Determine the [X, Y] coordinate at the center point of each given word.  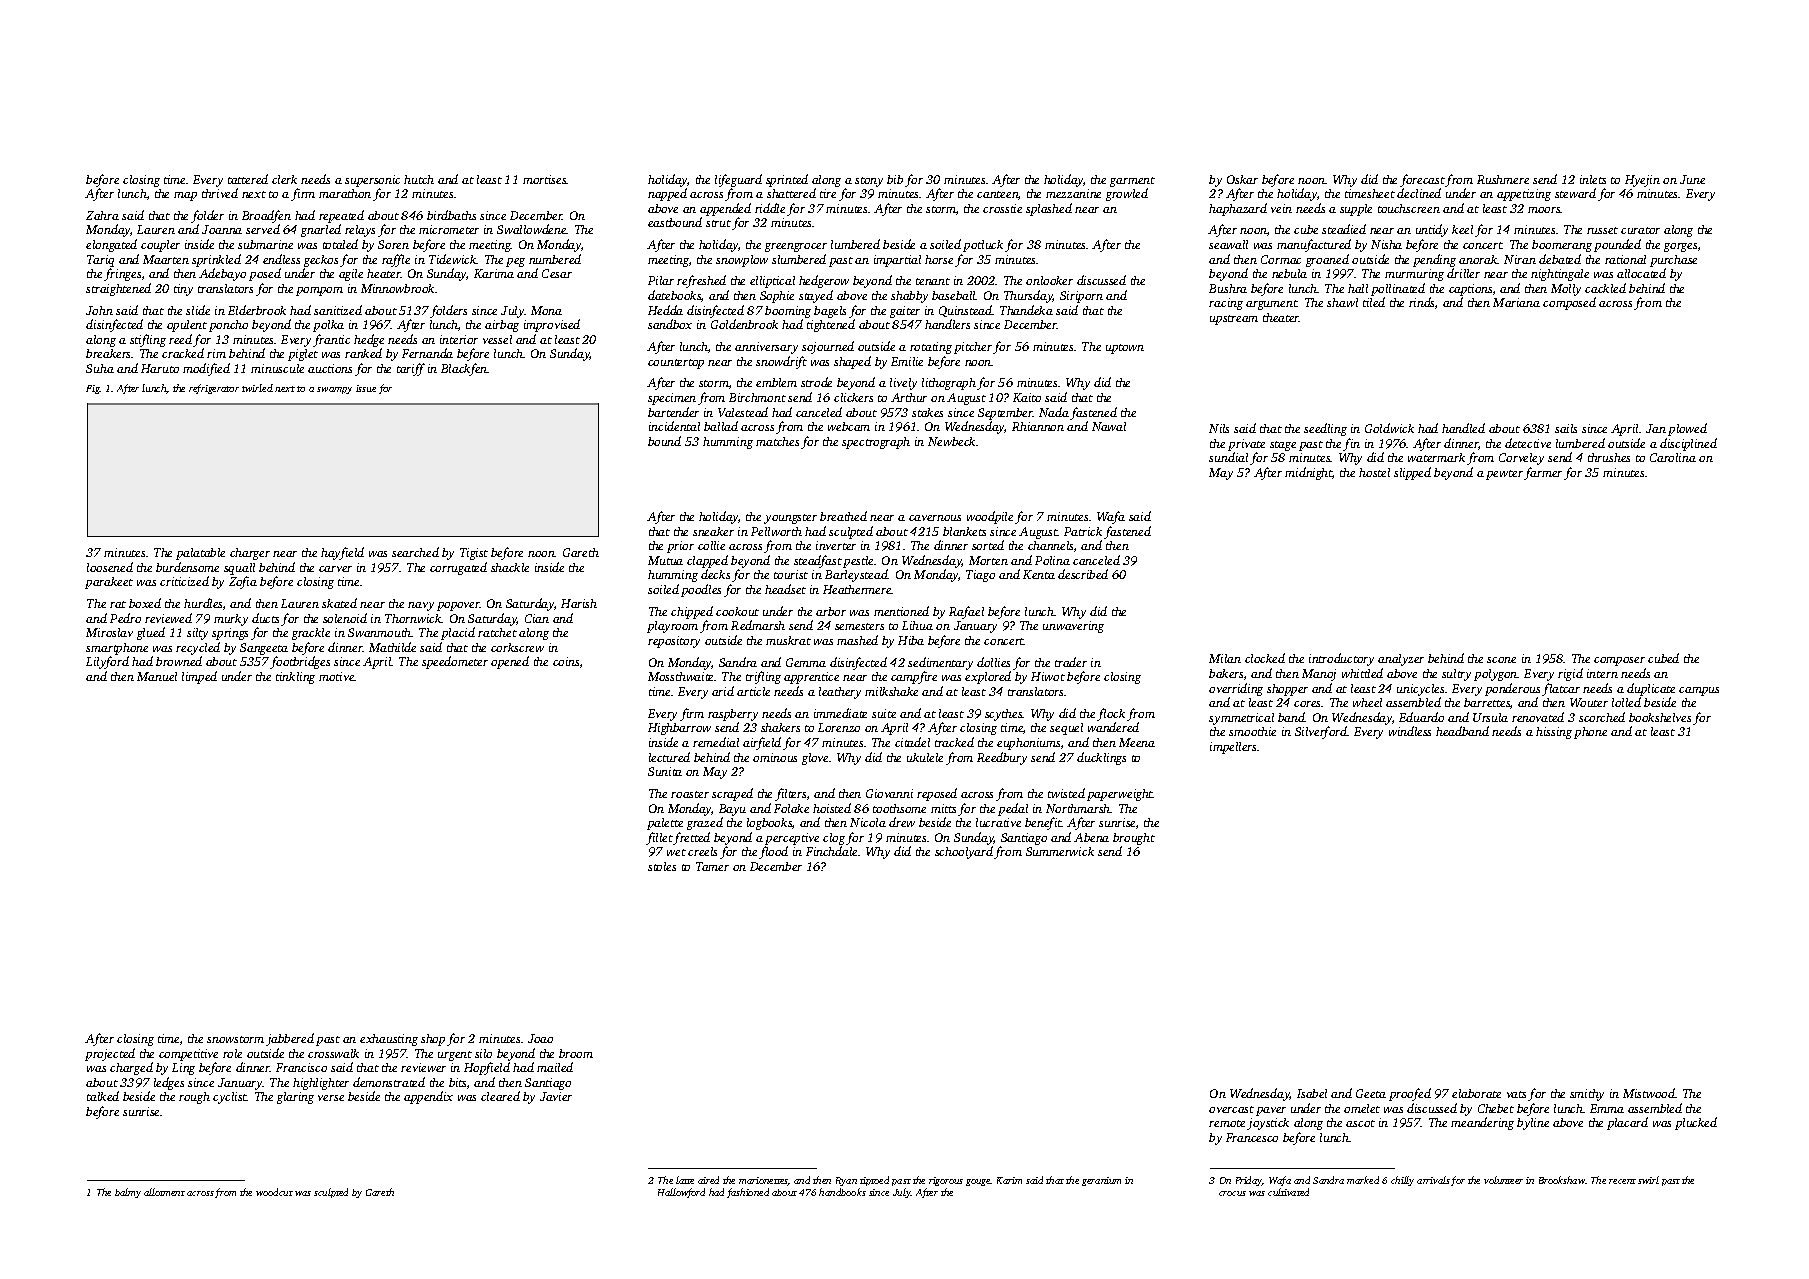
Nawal [1109, 426]
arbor [831, 611]
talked [103, 1096]
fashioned [748, 1193]
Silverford [1321, 732]
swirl [1648, 1180]
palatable [200, 554]
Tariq [100, 261]
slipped [1412, 473]
